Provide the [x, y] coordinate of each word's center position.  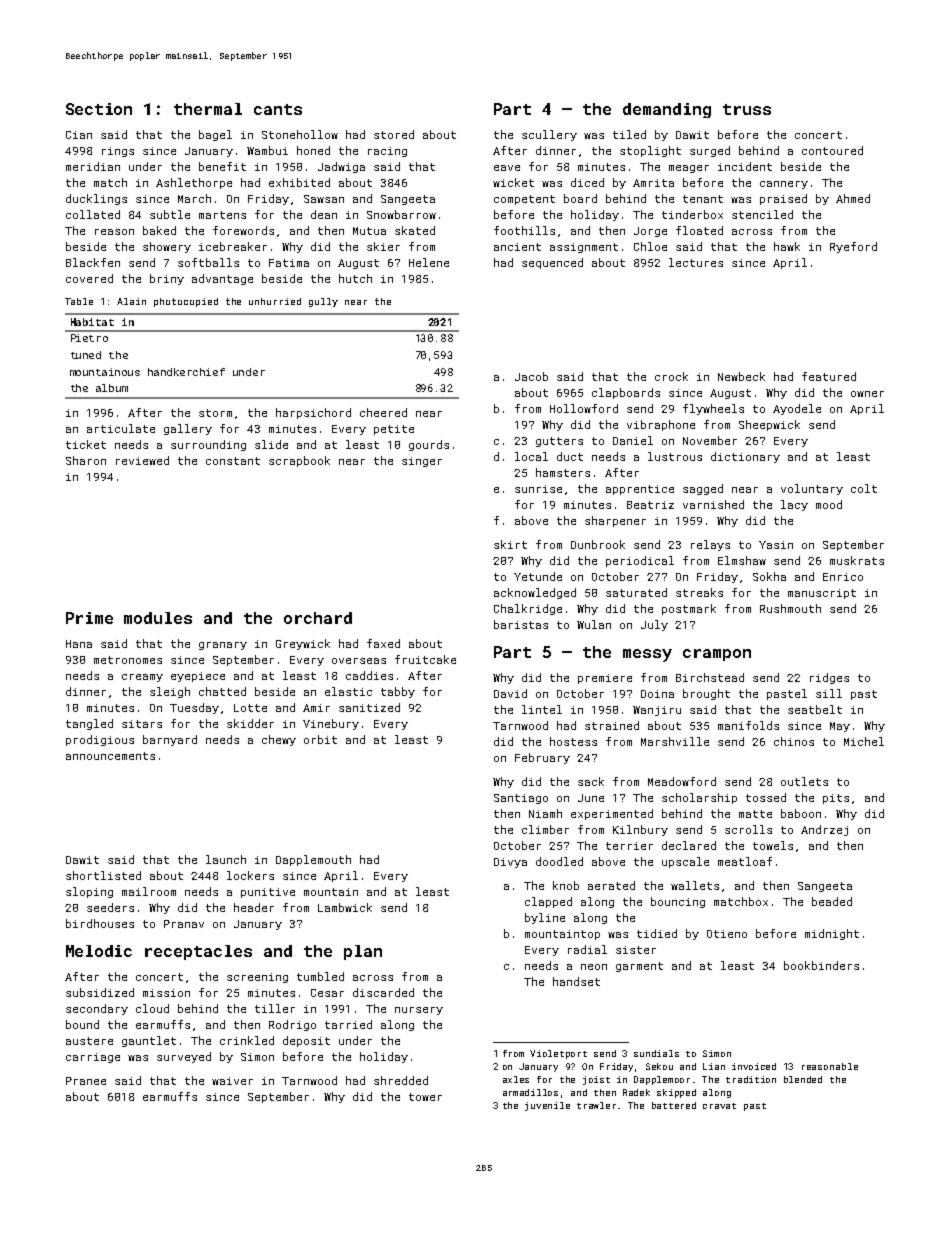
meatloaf [745, 861]
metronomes [128, 660]
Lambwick [345, 907]
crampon [717, 655]
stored [394, 134]
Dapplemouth [313, 860]
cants [278, 109]
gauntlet [149, 1041]
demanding [667, 110]
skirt [510, 544]
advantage [222, 279]
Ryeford [853, 247]
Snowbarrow [401, 214]
